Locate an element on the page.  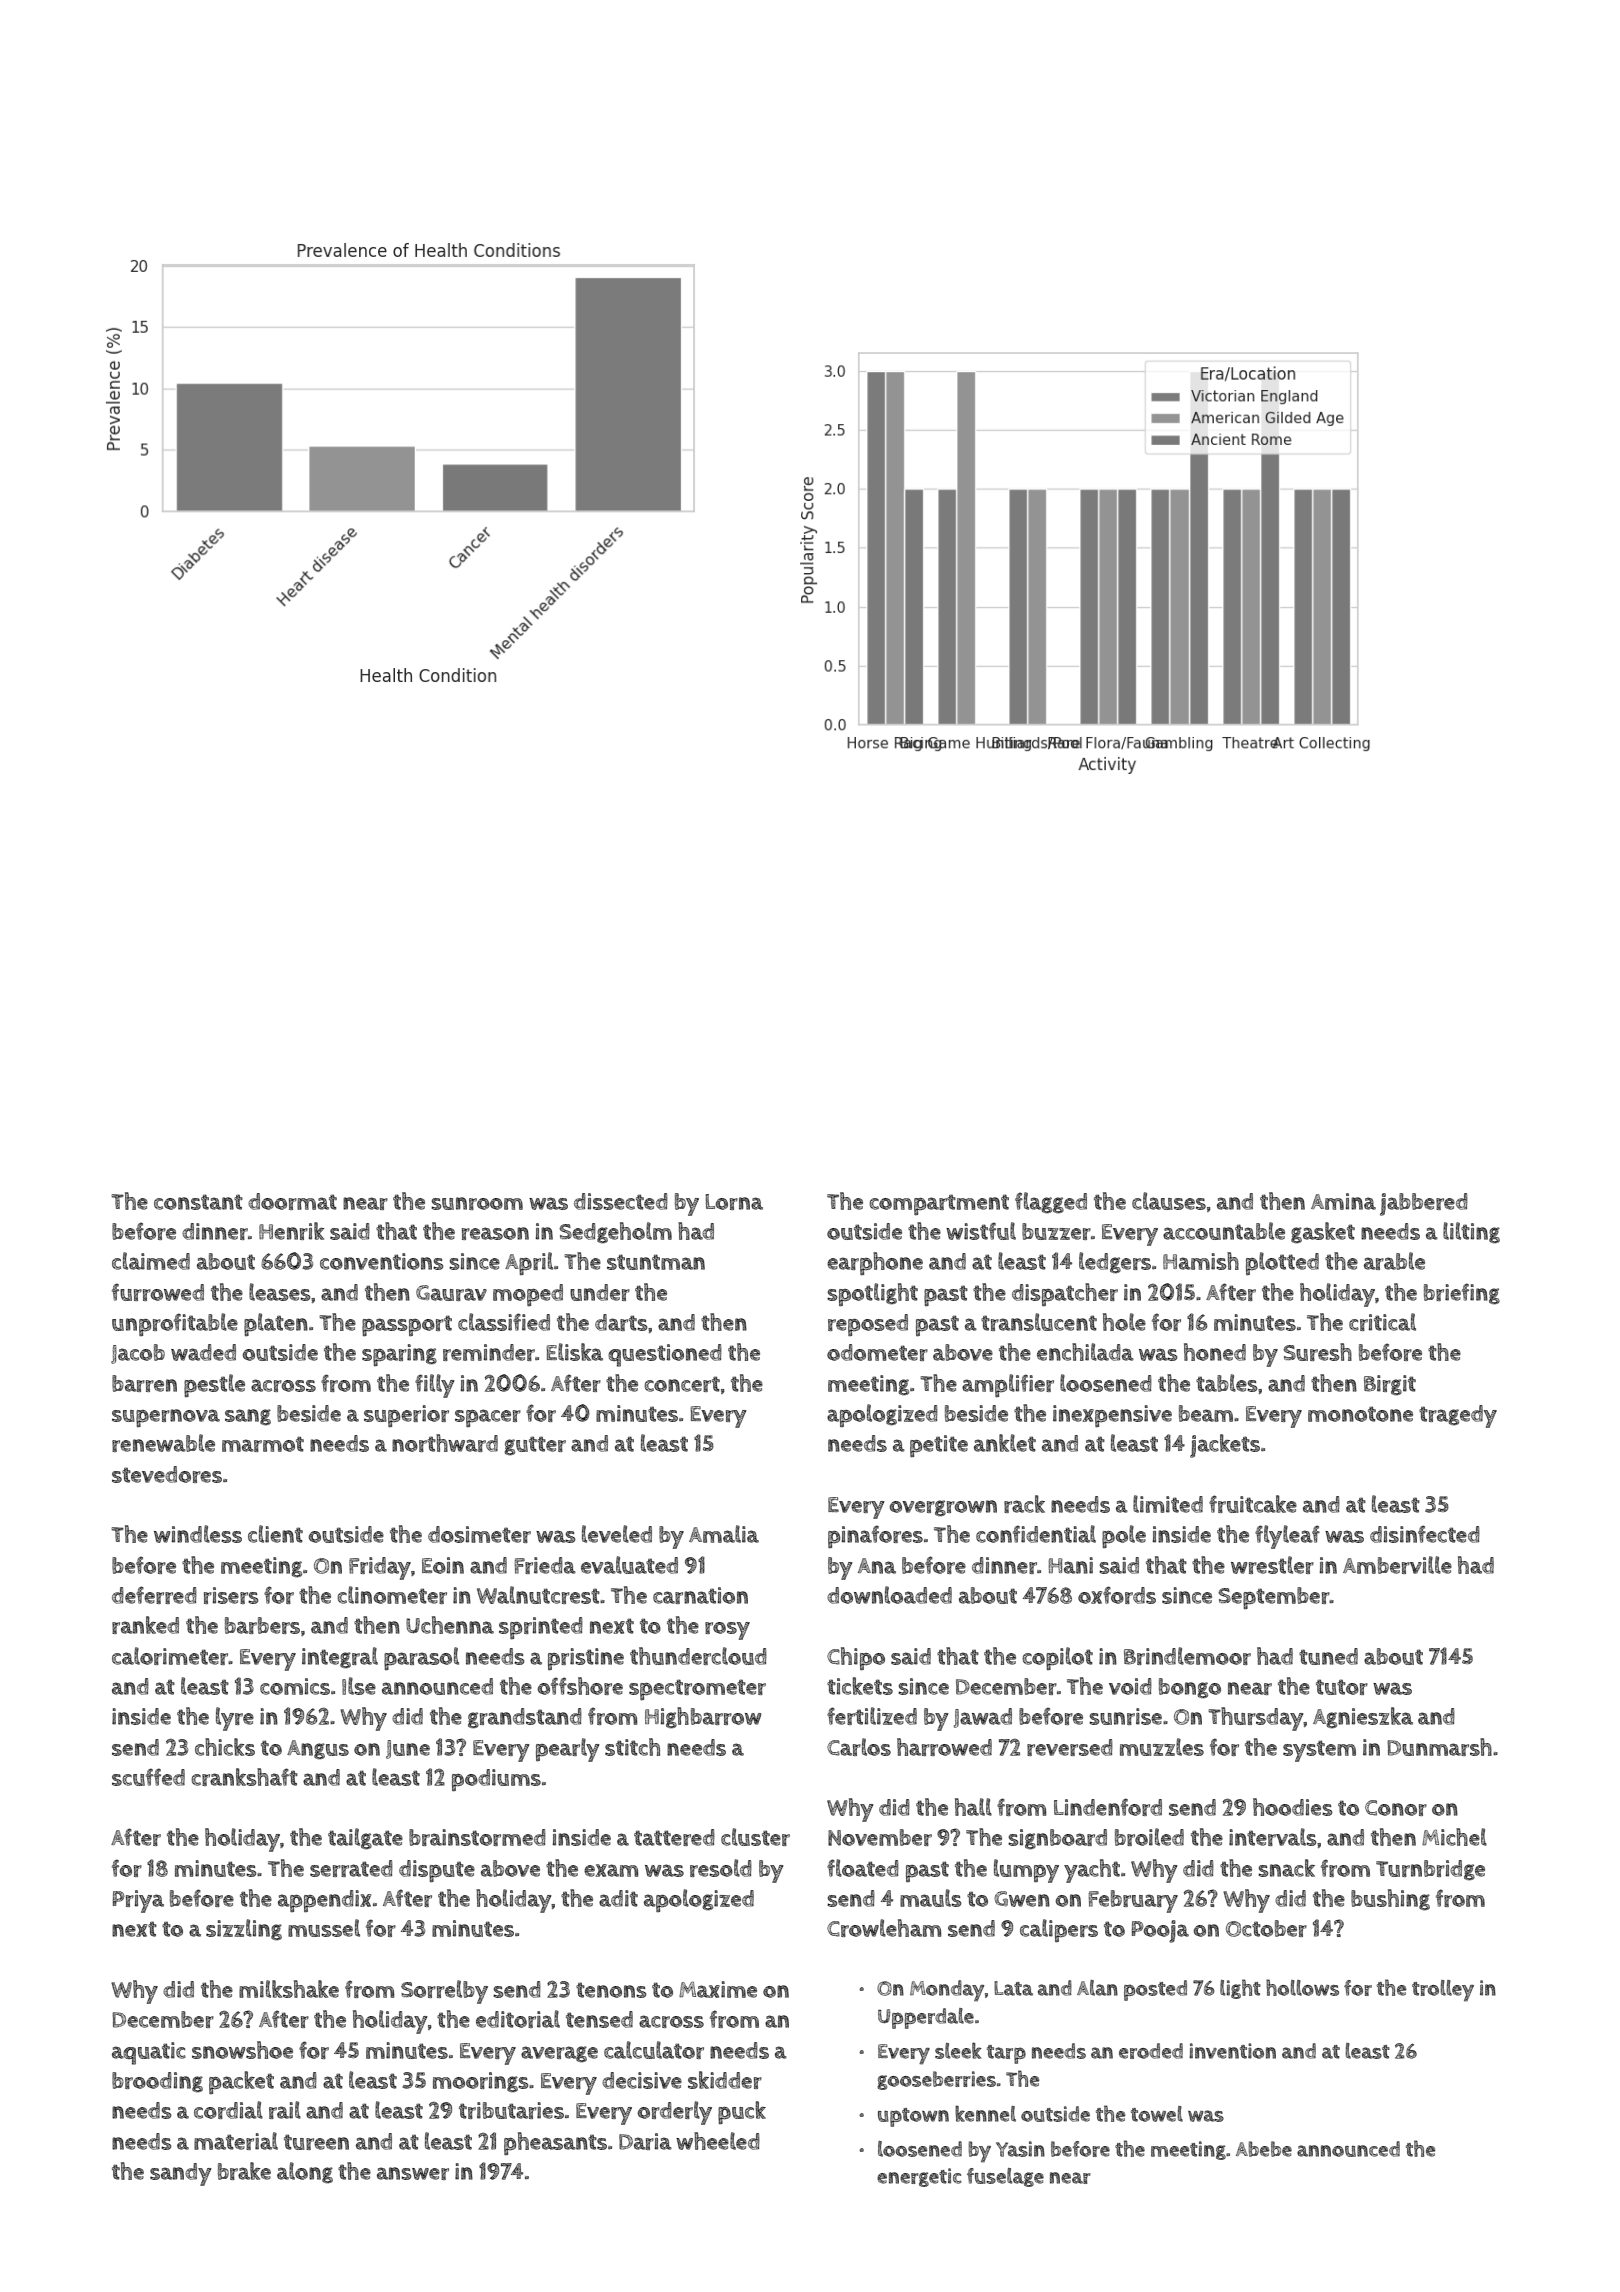
Sorrelby is located at coordinates (444, 1992).
